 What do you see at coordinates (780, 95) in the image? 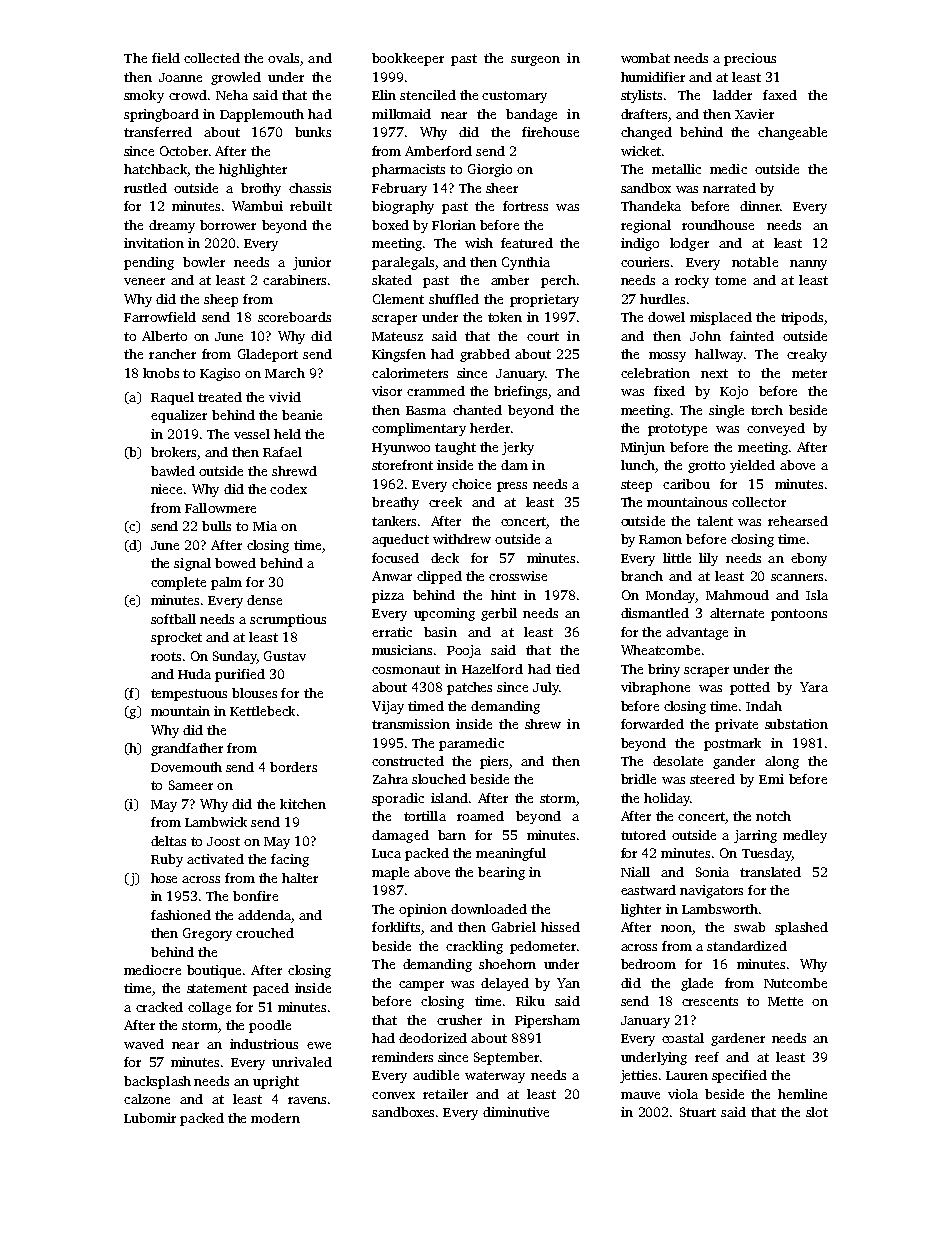
I see `faxed` at bounding box center [780, 95].
